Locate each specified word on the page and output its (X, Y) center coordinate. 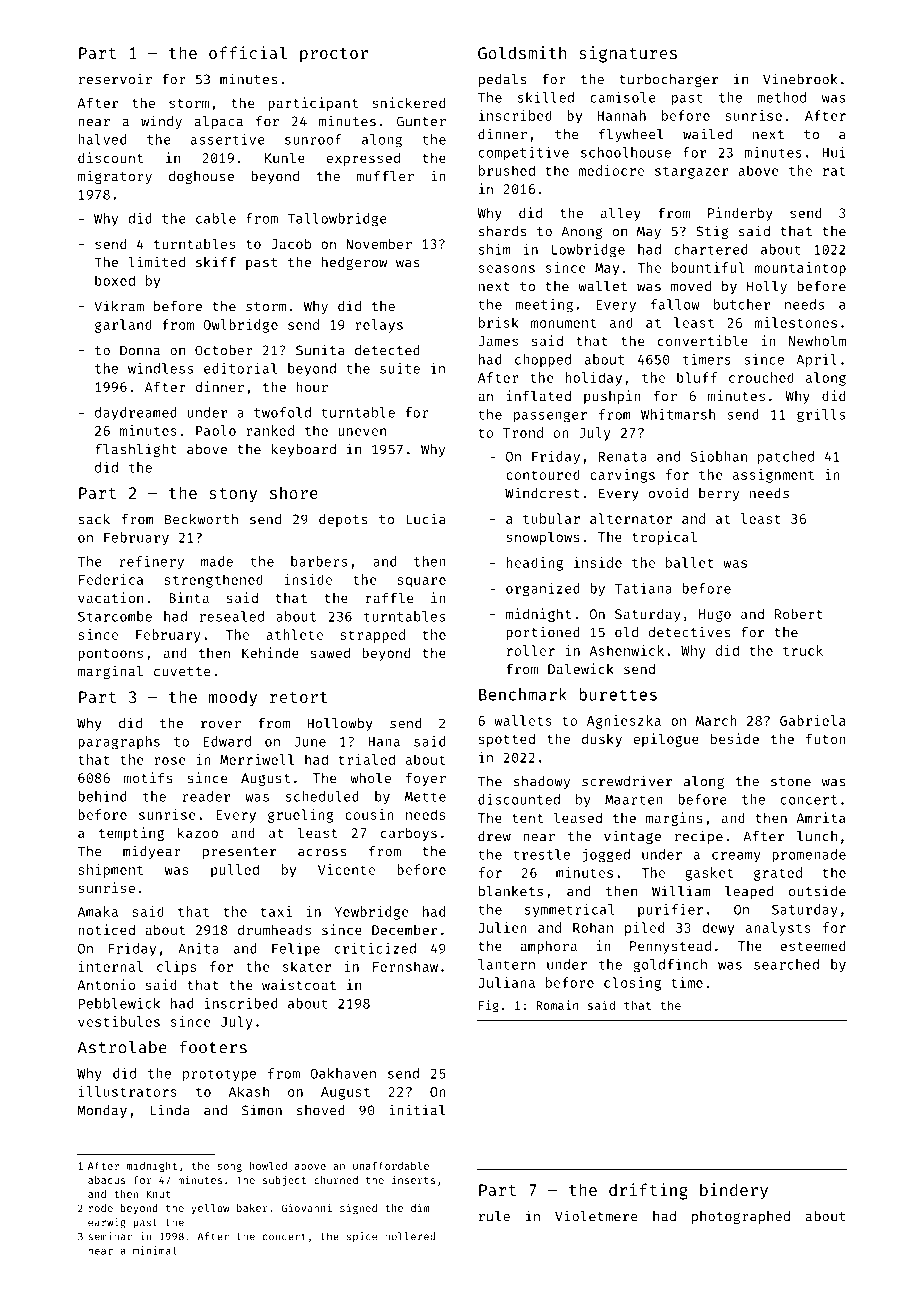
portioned (543, 633)
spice (362, 1237)
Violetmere (596, 1216)
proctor (334, 55)
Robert (799, 613)
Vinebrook (800, 79)
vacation (110, 597)
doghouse (201, 177)
